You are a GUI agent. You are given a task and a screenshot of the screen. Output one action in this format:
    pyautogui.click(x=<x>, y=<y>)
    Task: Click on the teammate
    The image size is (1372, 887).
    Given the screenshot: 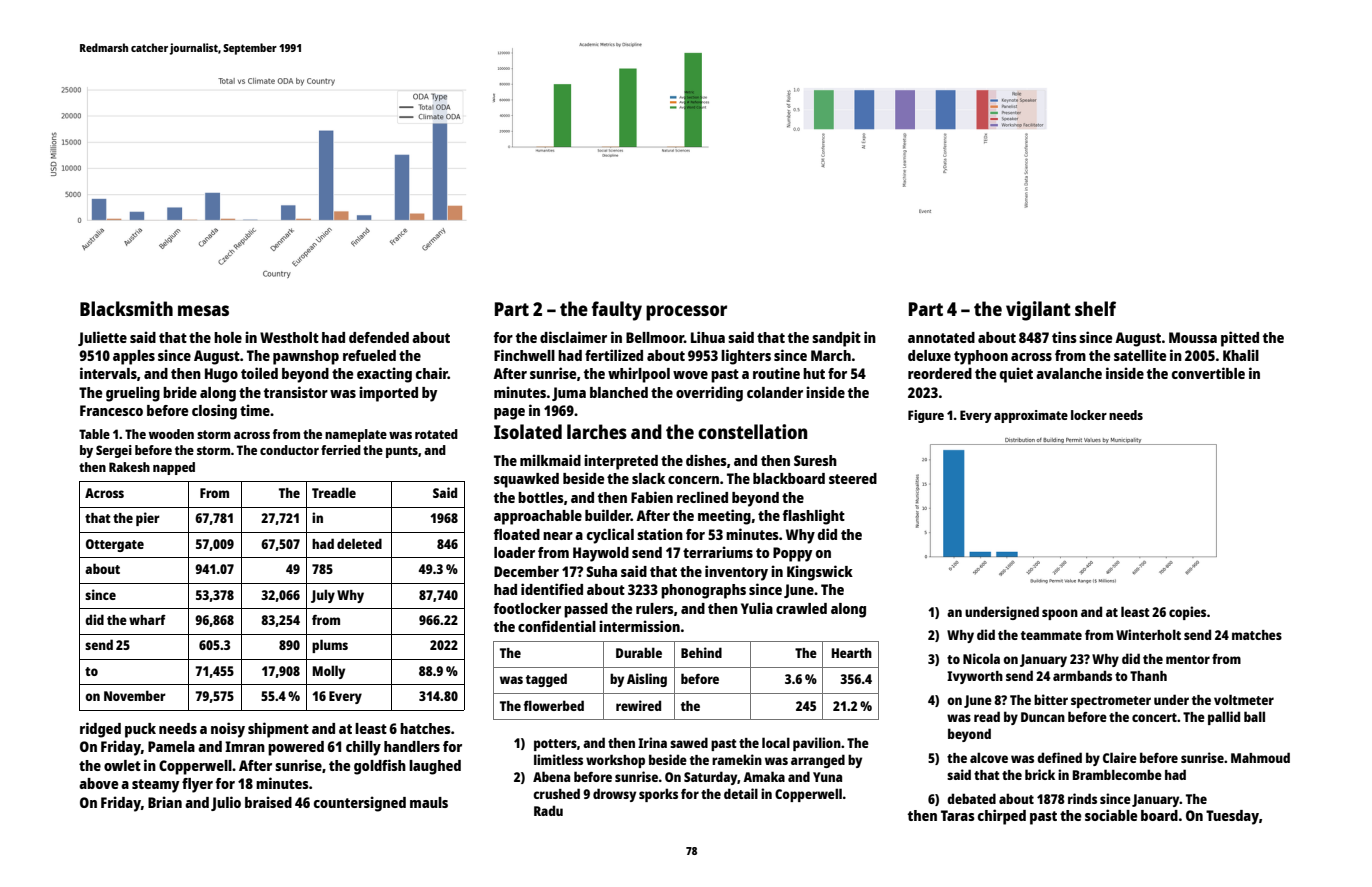 What is the action you would take?
    pyautogui.click(x=1051, y=635)
